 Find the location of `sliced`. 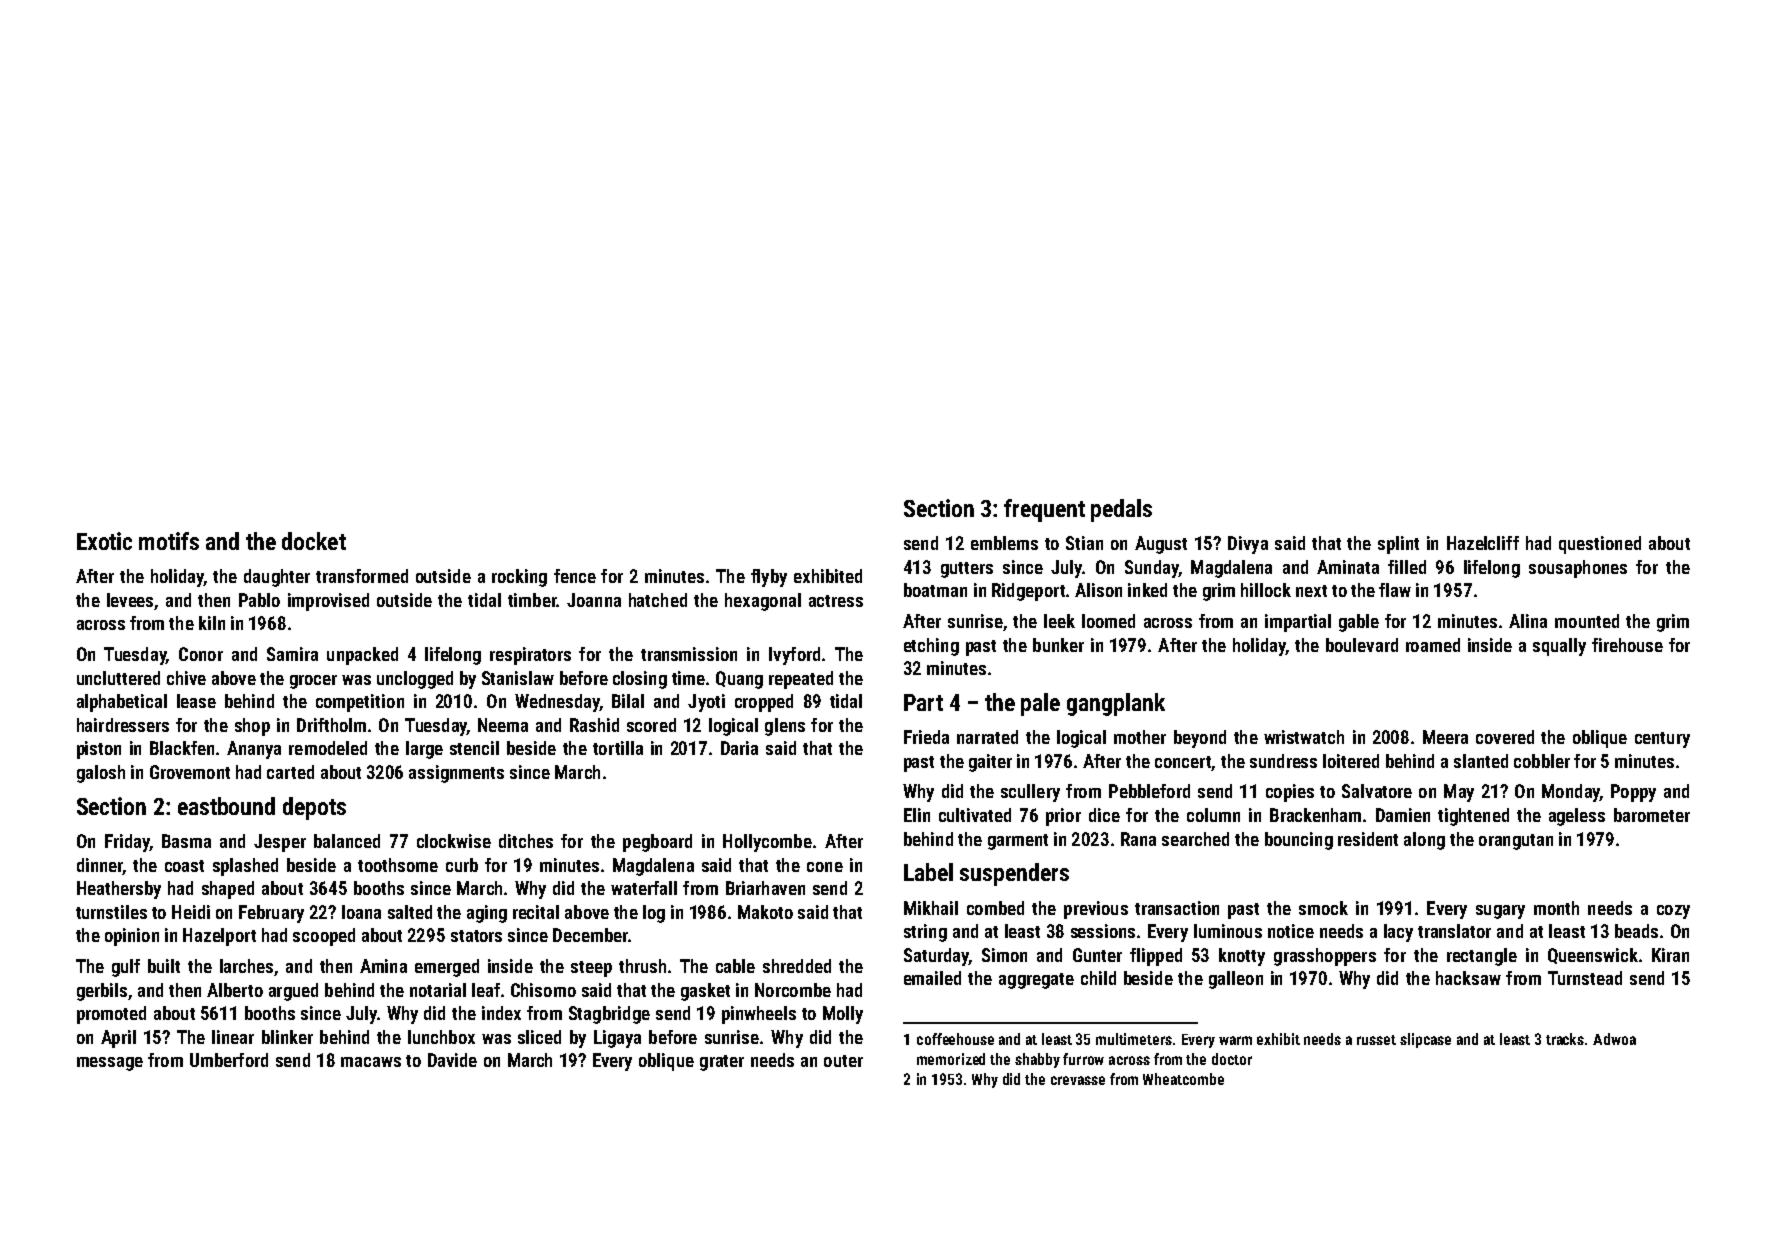

sliced is located at coordinates (539, 1037).
